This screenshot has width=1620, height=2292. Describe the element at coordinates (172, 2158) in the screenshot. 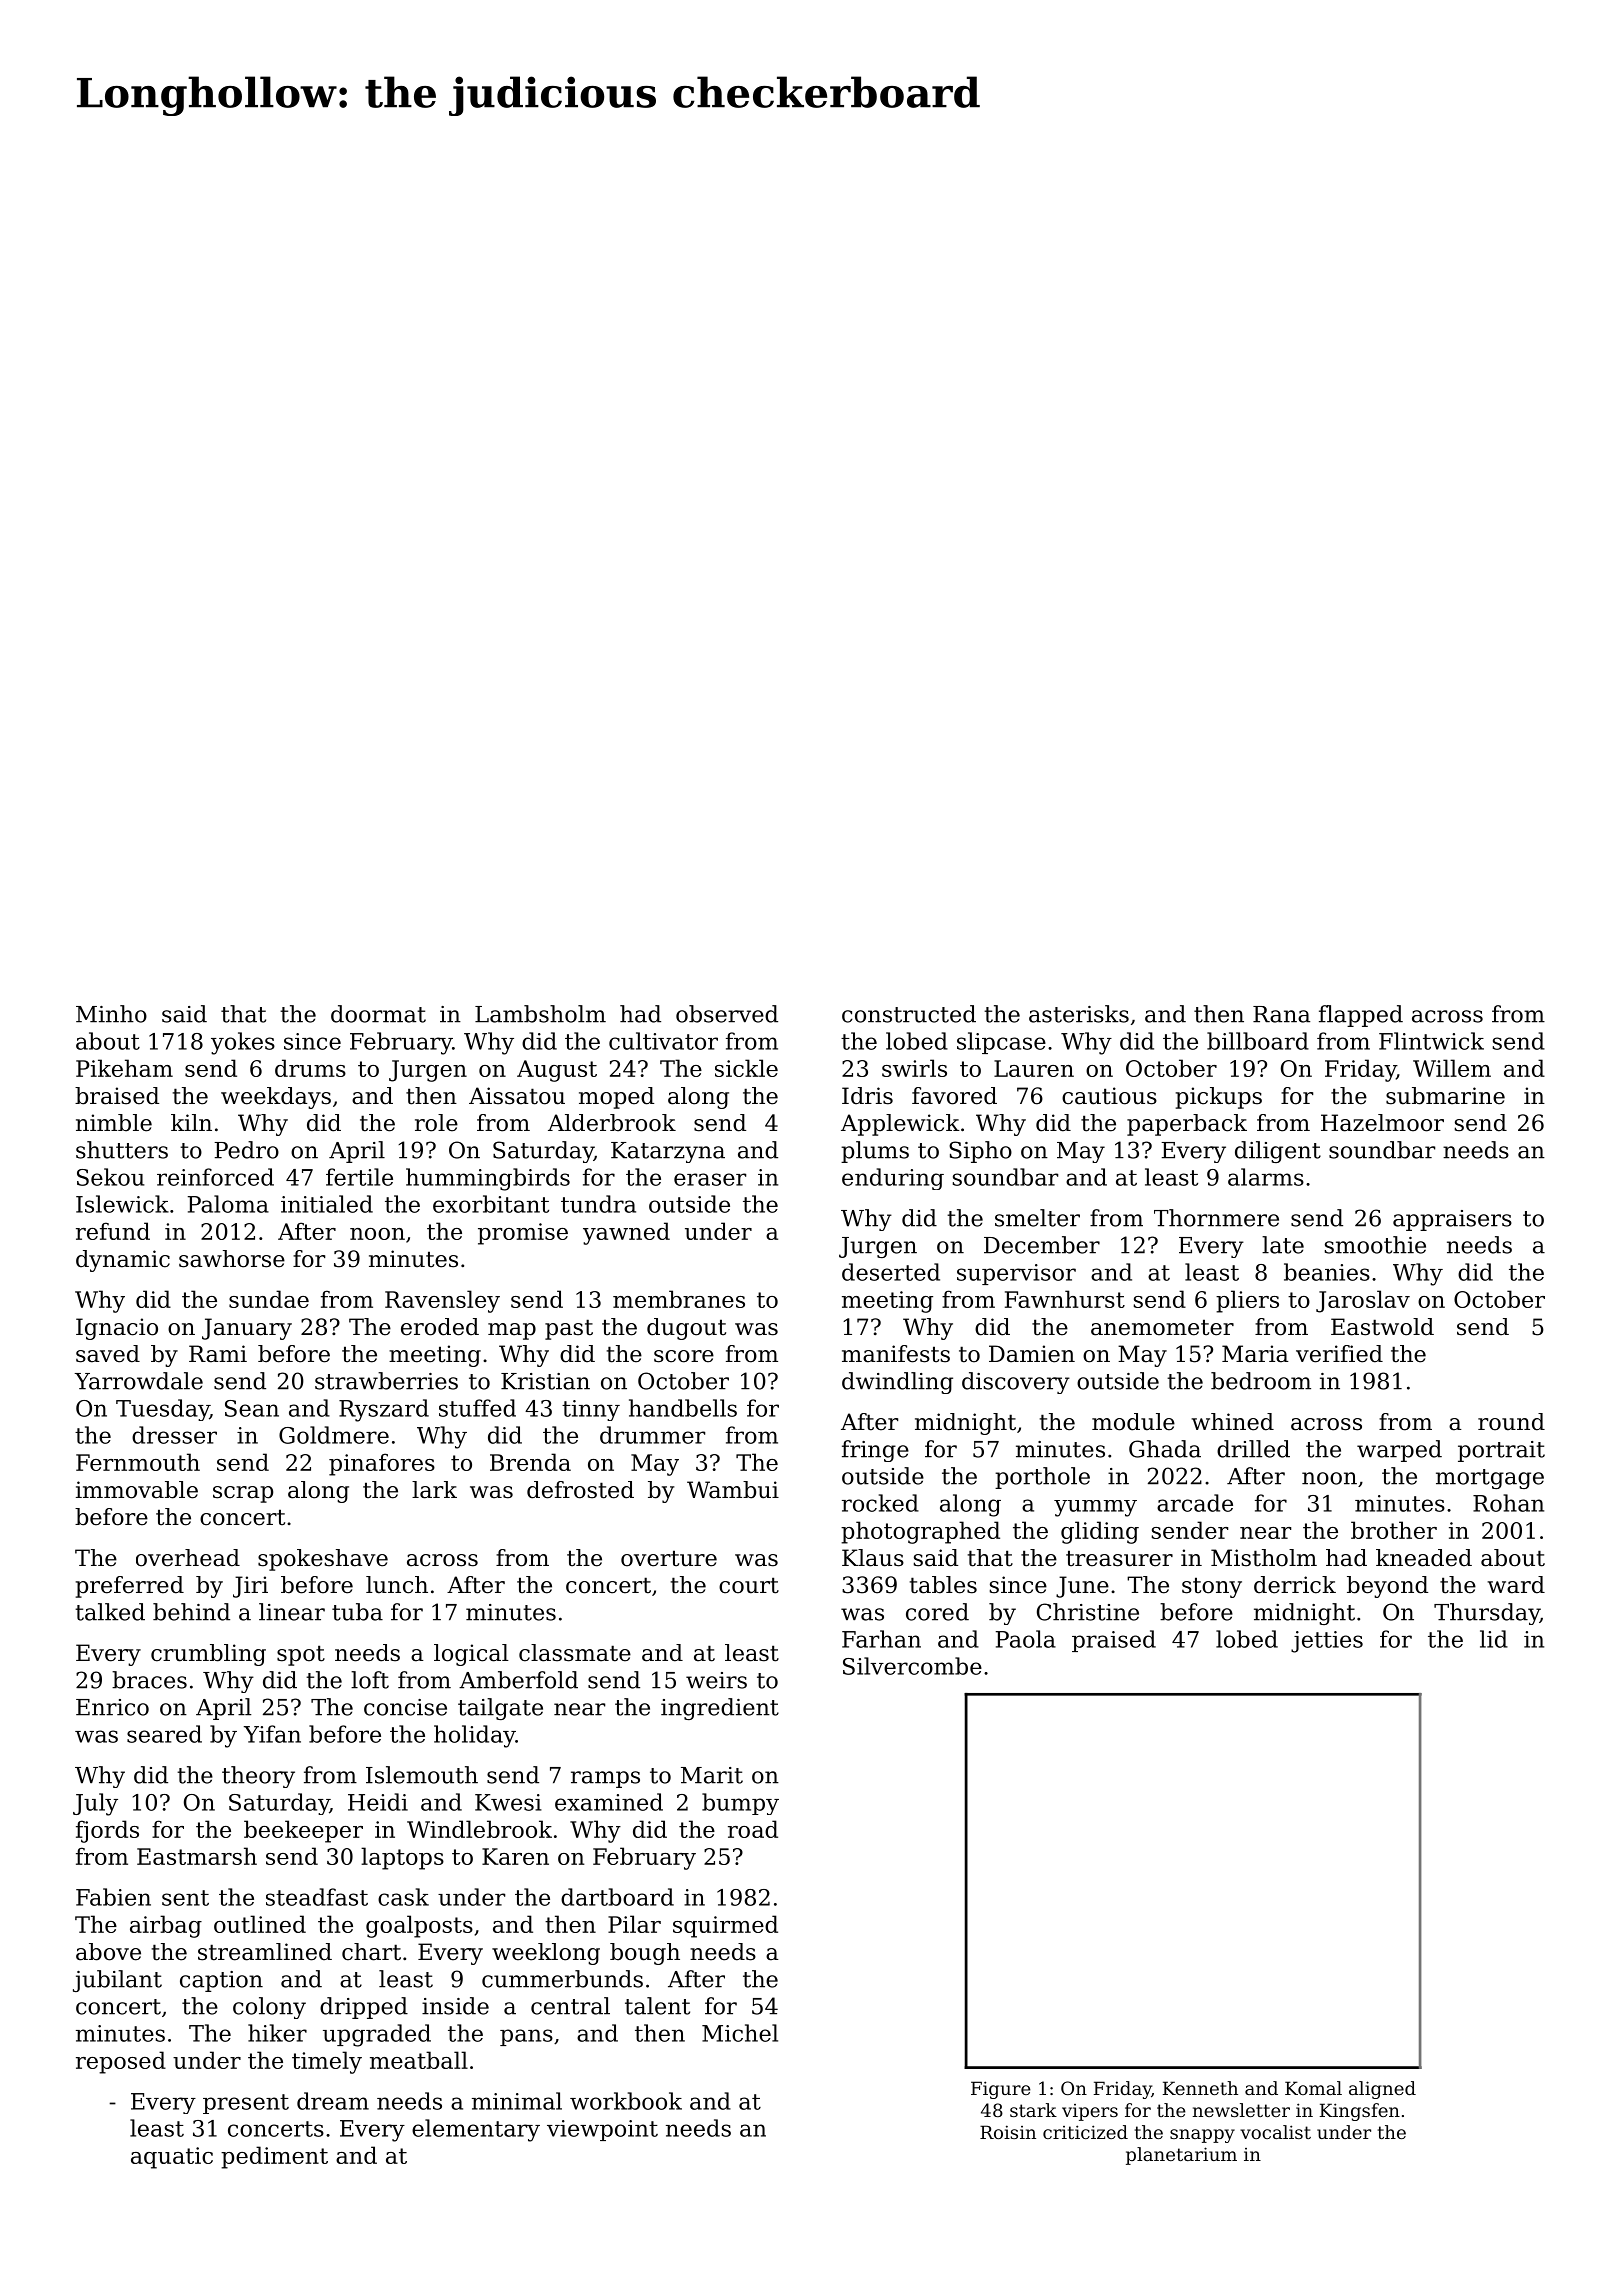

I see `aquatic` at that location.
